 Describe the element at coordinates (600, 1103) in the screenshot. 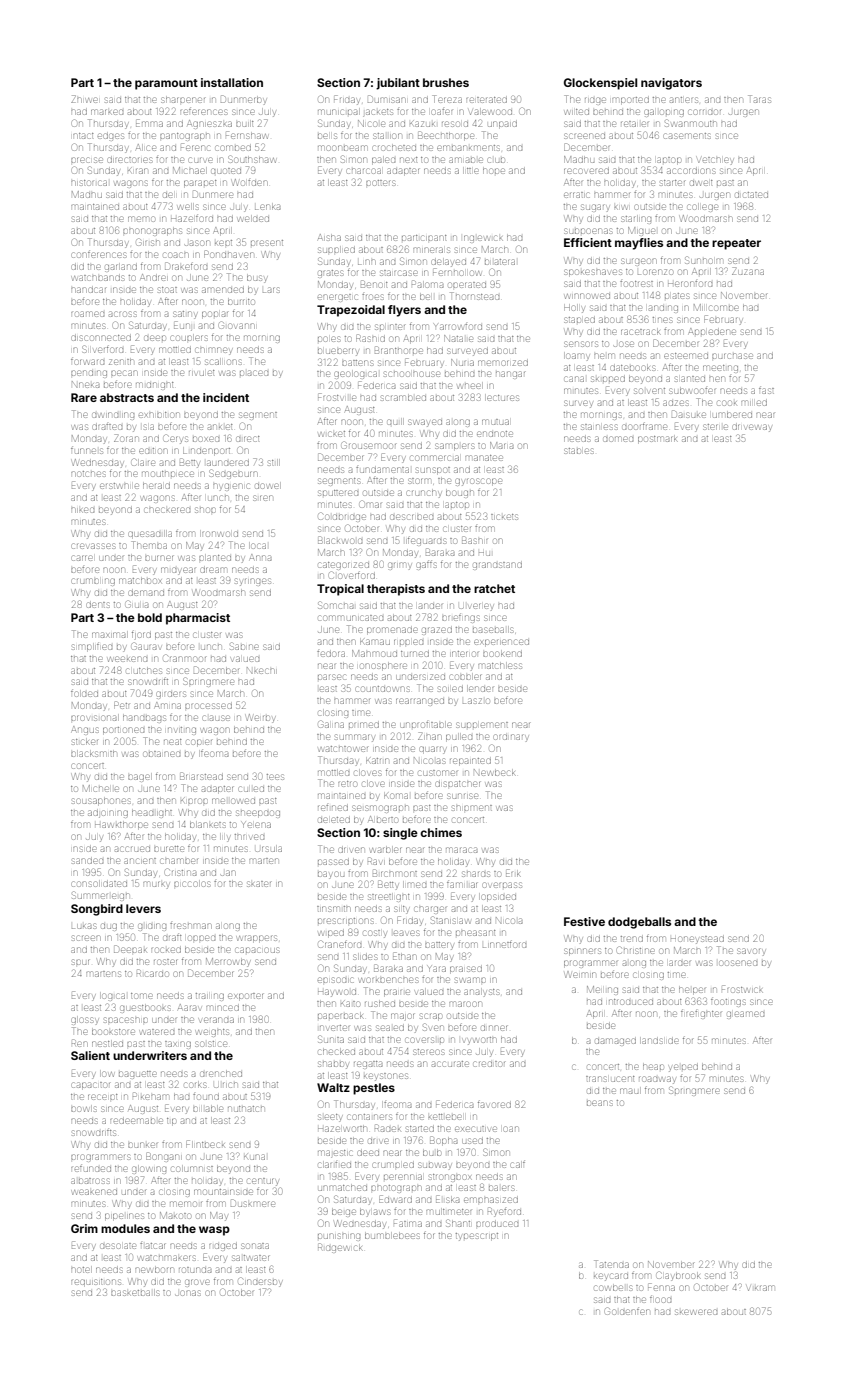

I see `beans` at that location.
